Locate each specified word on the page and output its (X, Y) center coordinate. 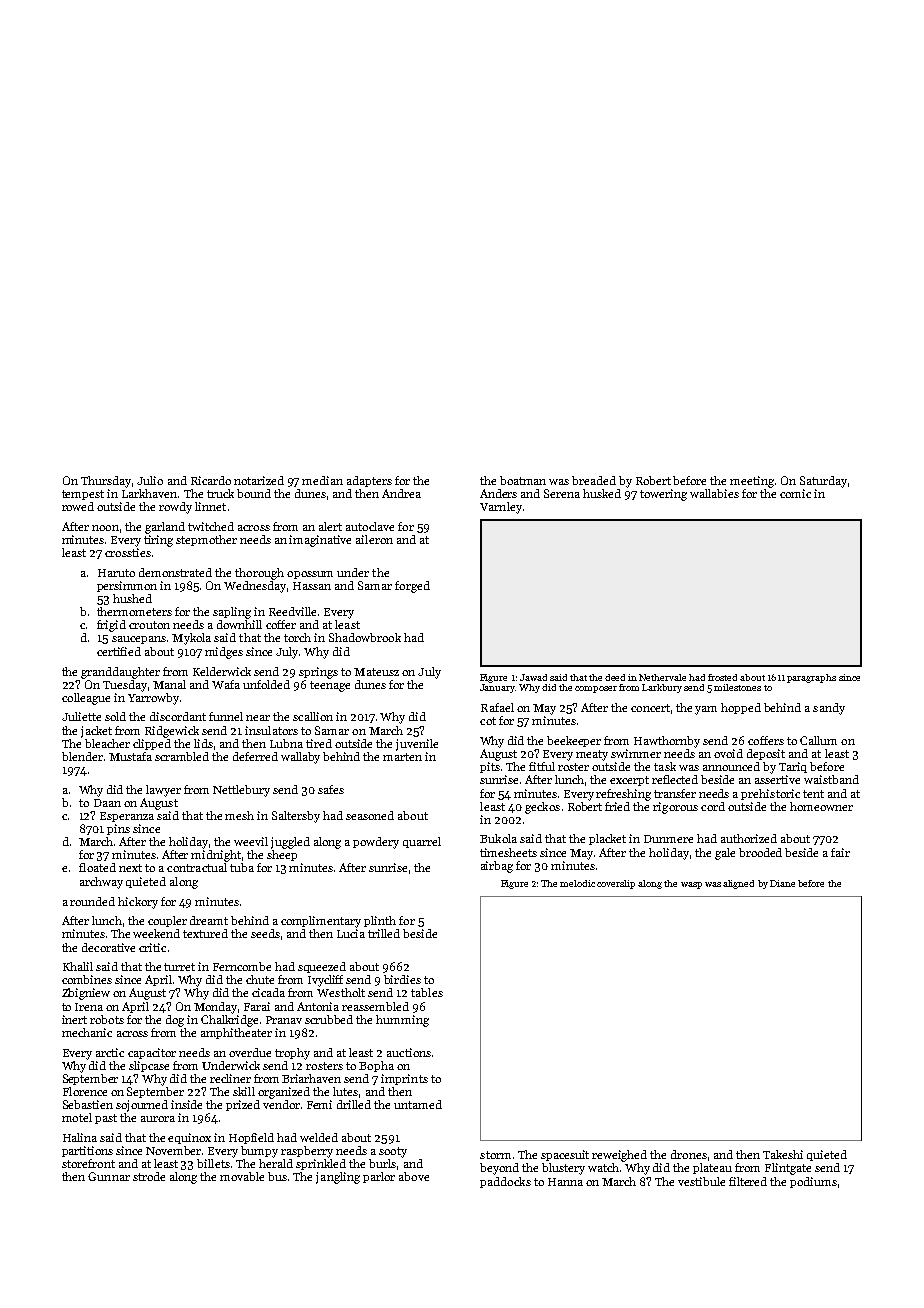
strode (149, 1176)
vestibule (701, 1181)
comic (795, 493)
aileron (374, 539)
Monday (215, 1008)
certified (119, 651)
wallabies (714, 493)
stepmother (206, 540)
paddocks (505, 1182)
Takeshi (783, 1154)
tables (427, 992)
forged (412, 587)
